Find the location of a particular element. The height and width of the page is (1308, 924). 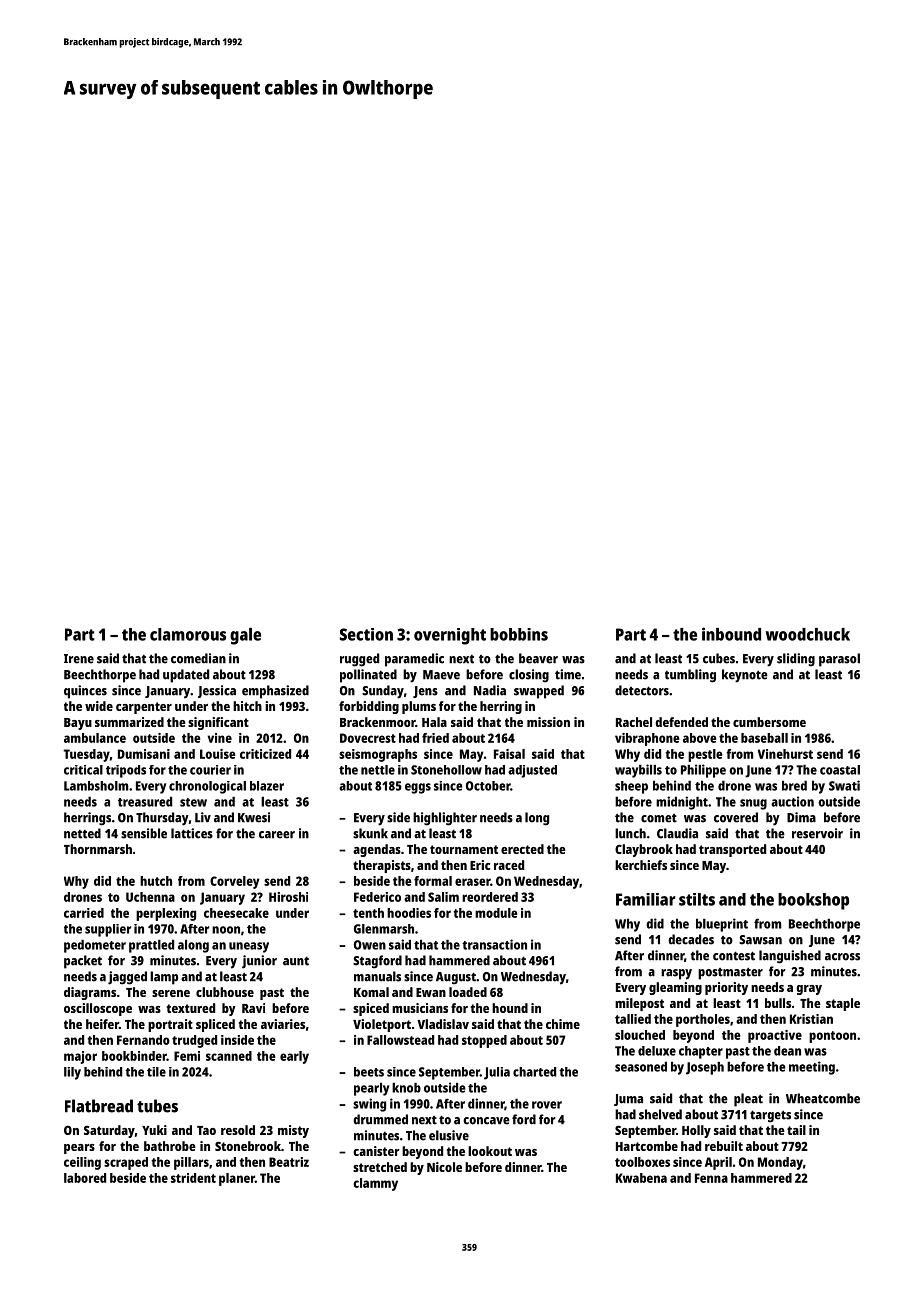

Rachel is located at coordinates (634, 722).
